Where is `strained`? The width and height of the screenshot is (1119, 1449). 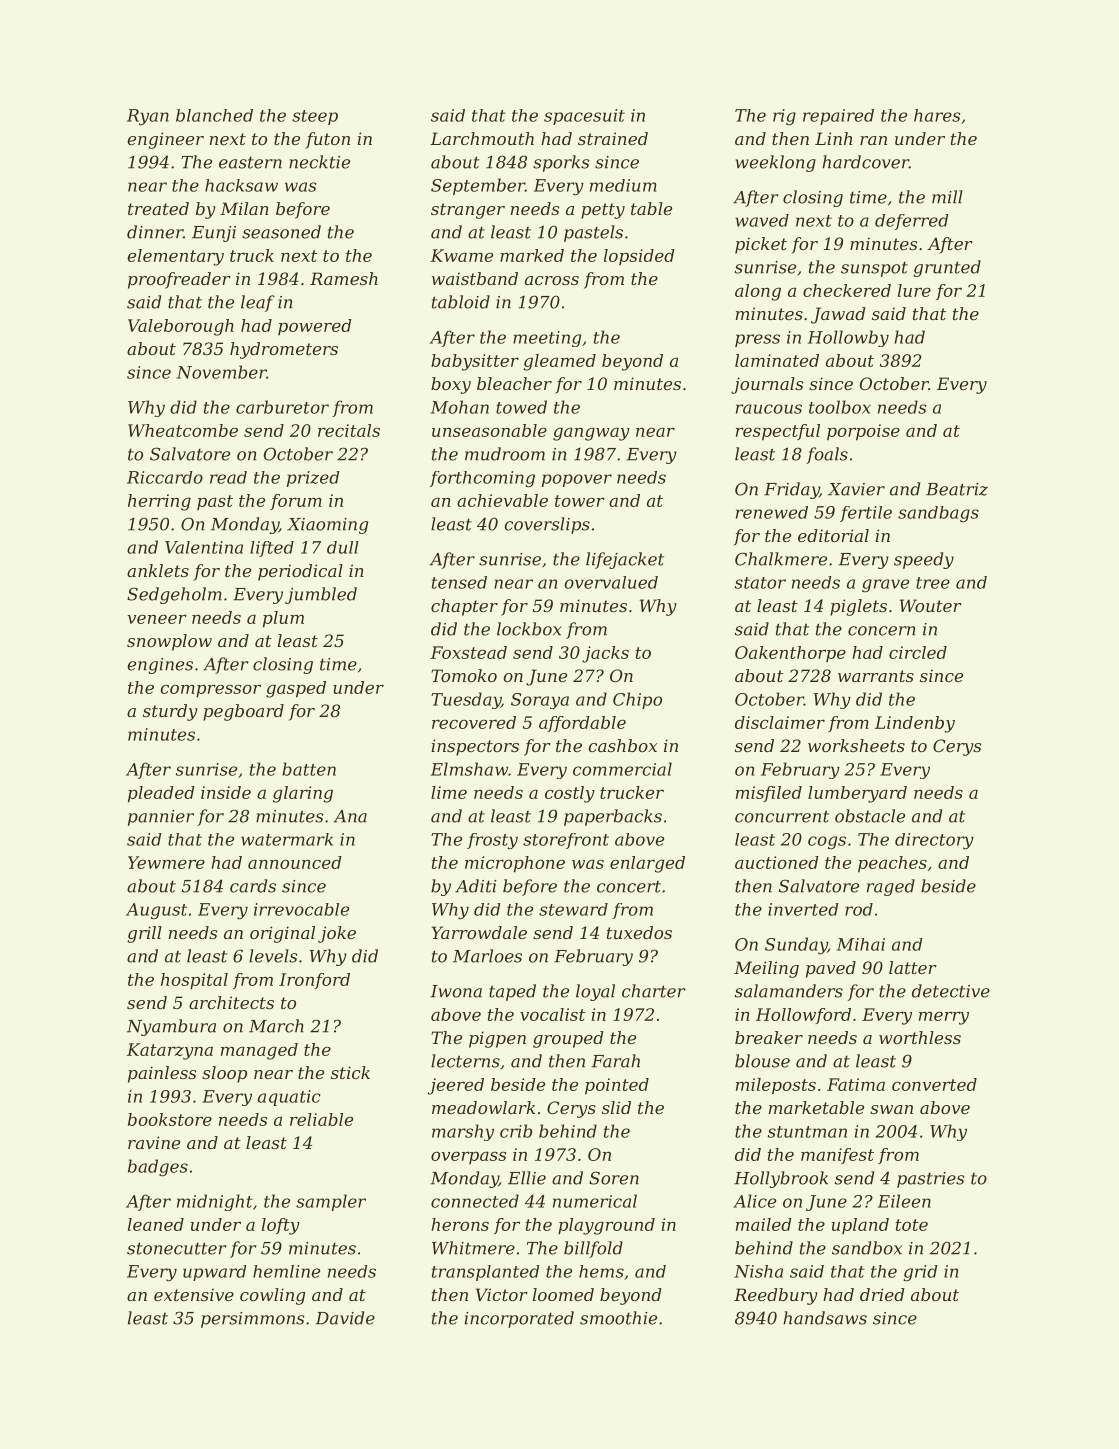
strained is located at coordinates (613, 138).
